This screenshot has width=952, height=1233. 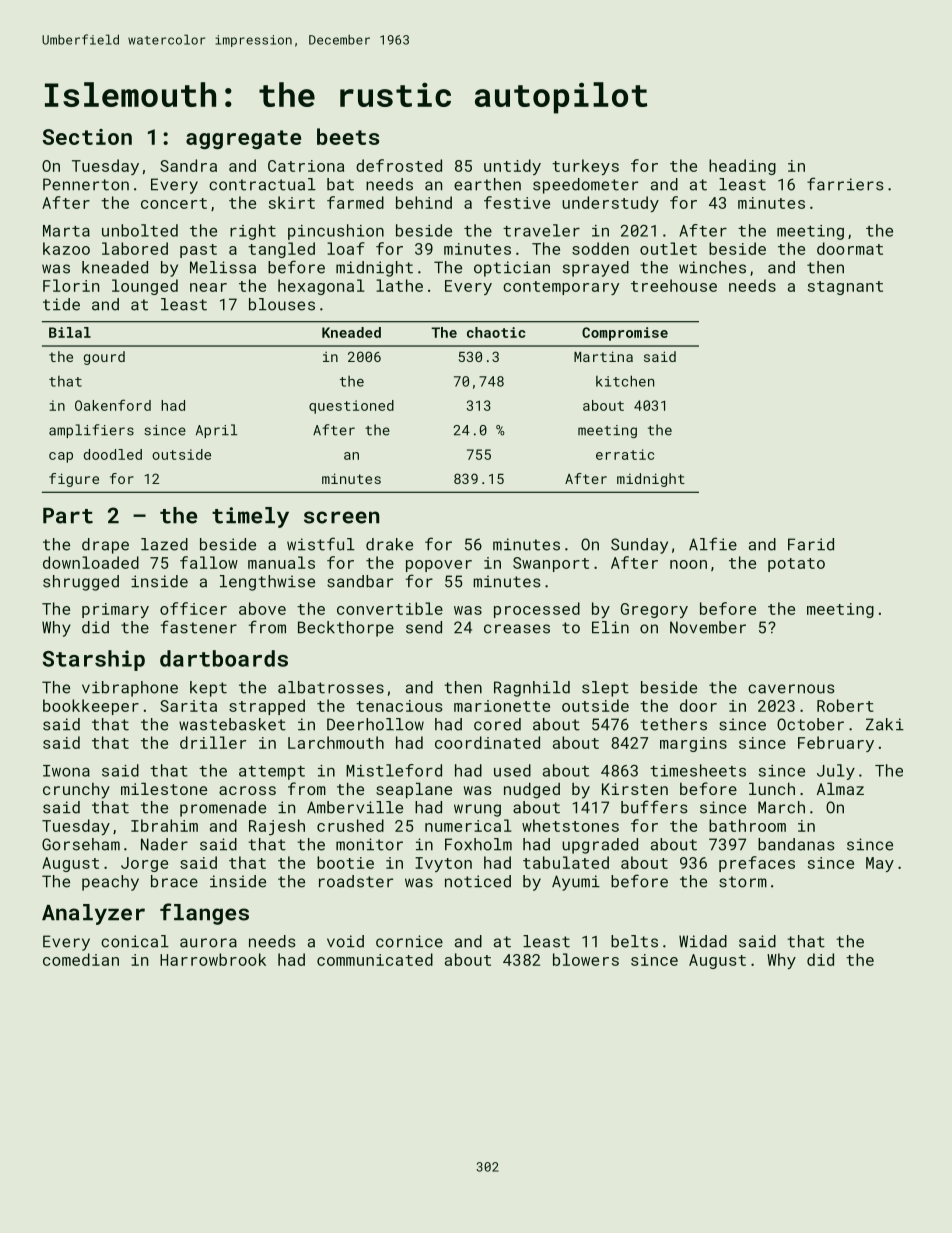 I want to click on screen, so click(x=341, y=517).
